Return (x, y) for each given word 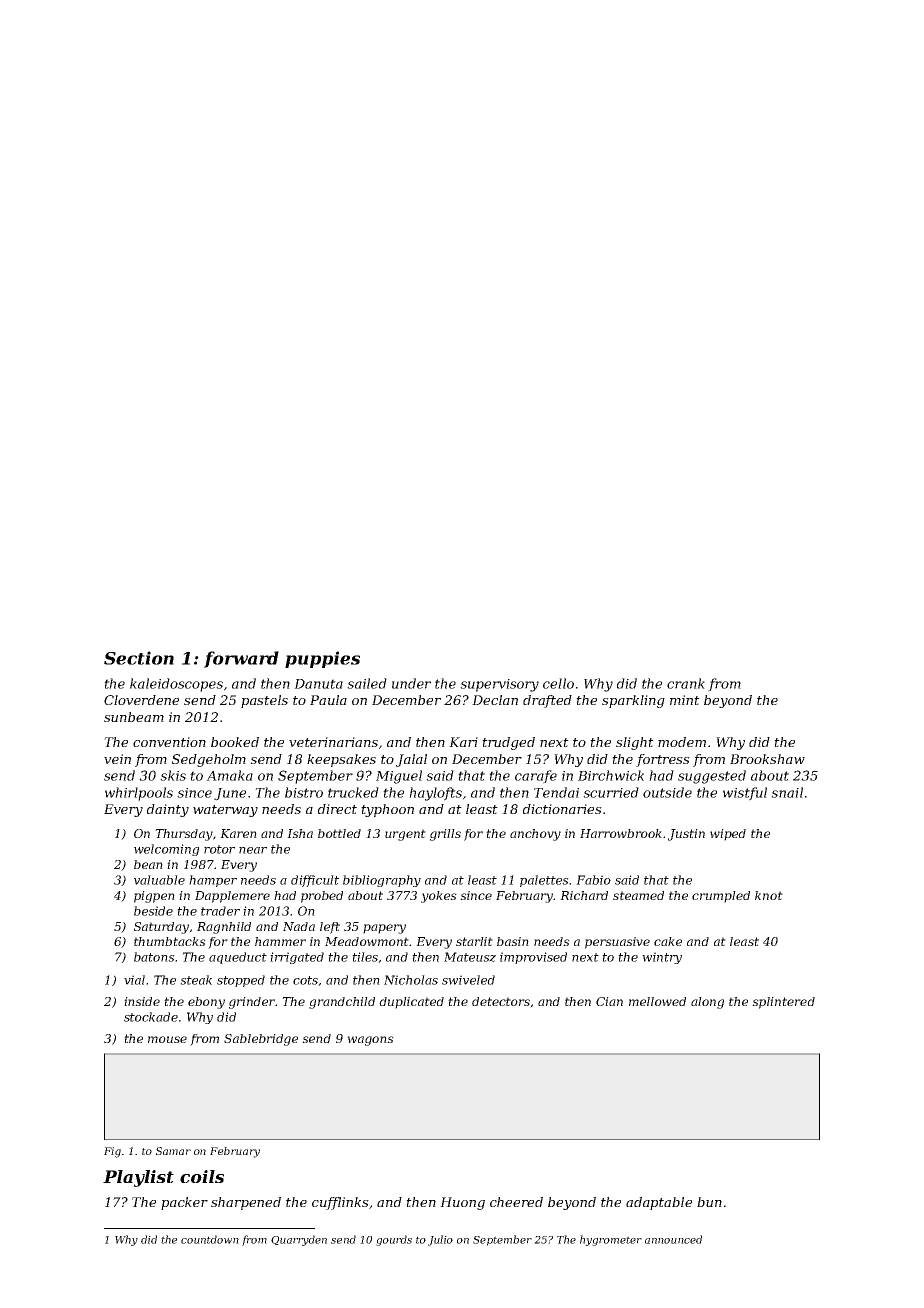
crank (686, 683)
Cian (609, 1001)
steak (196, 980)
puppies (322, 659)
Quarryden (299, 1240)
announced (673, 1239)
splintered (783, 1003)
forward (241, 659)
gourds (394, 1240)
